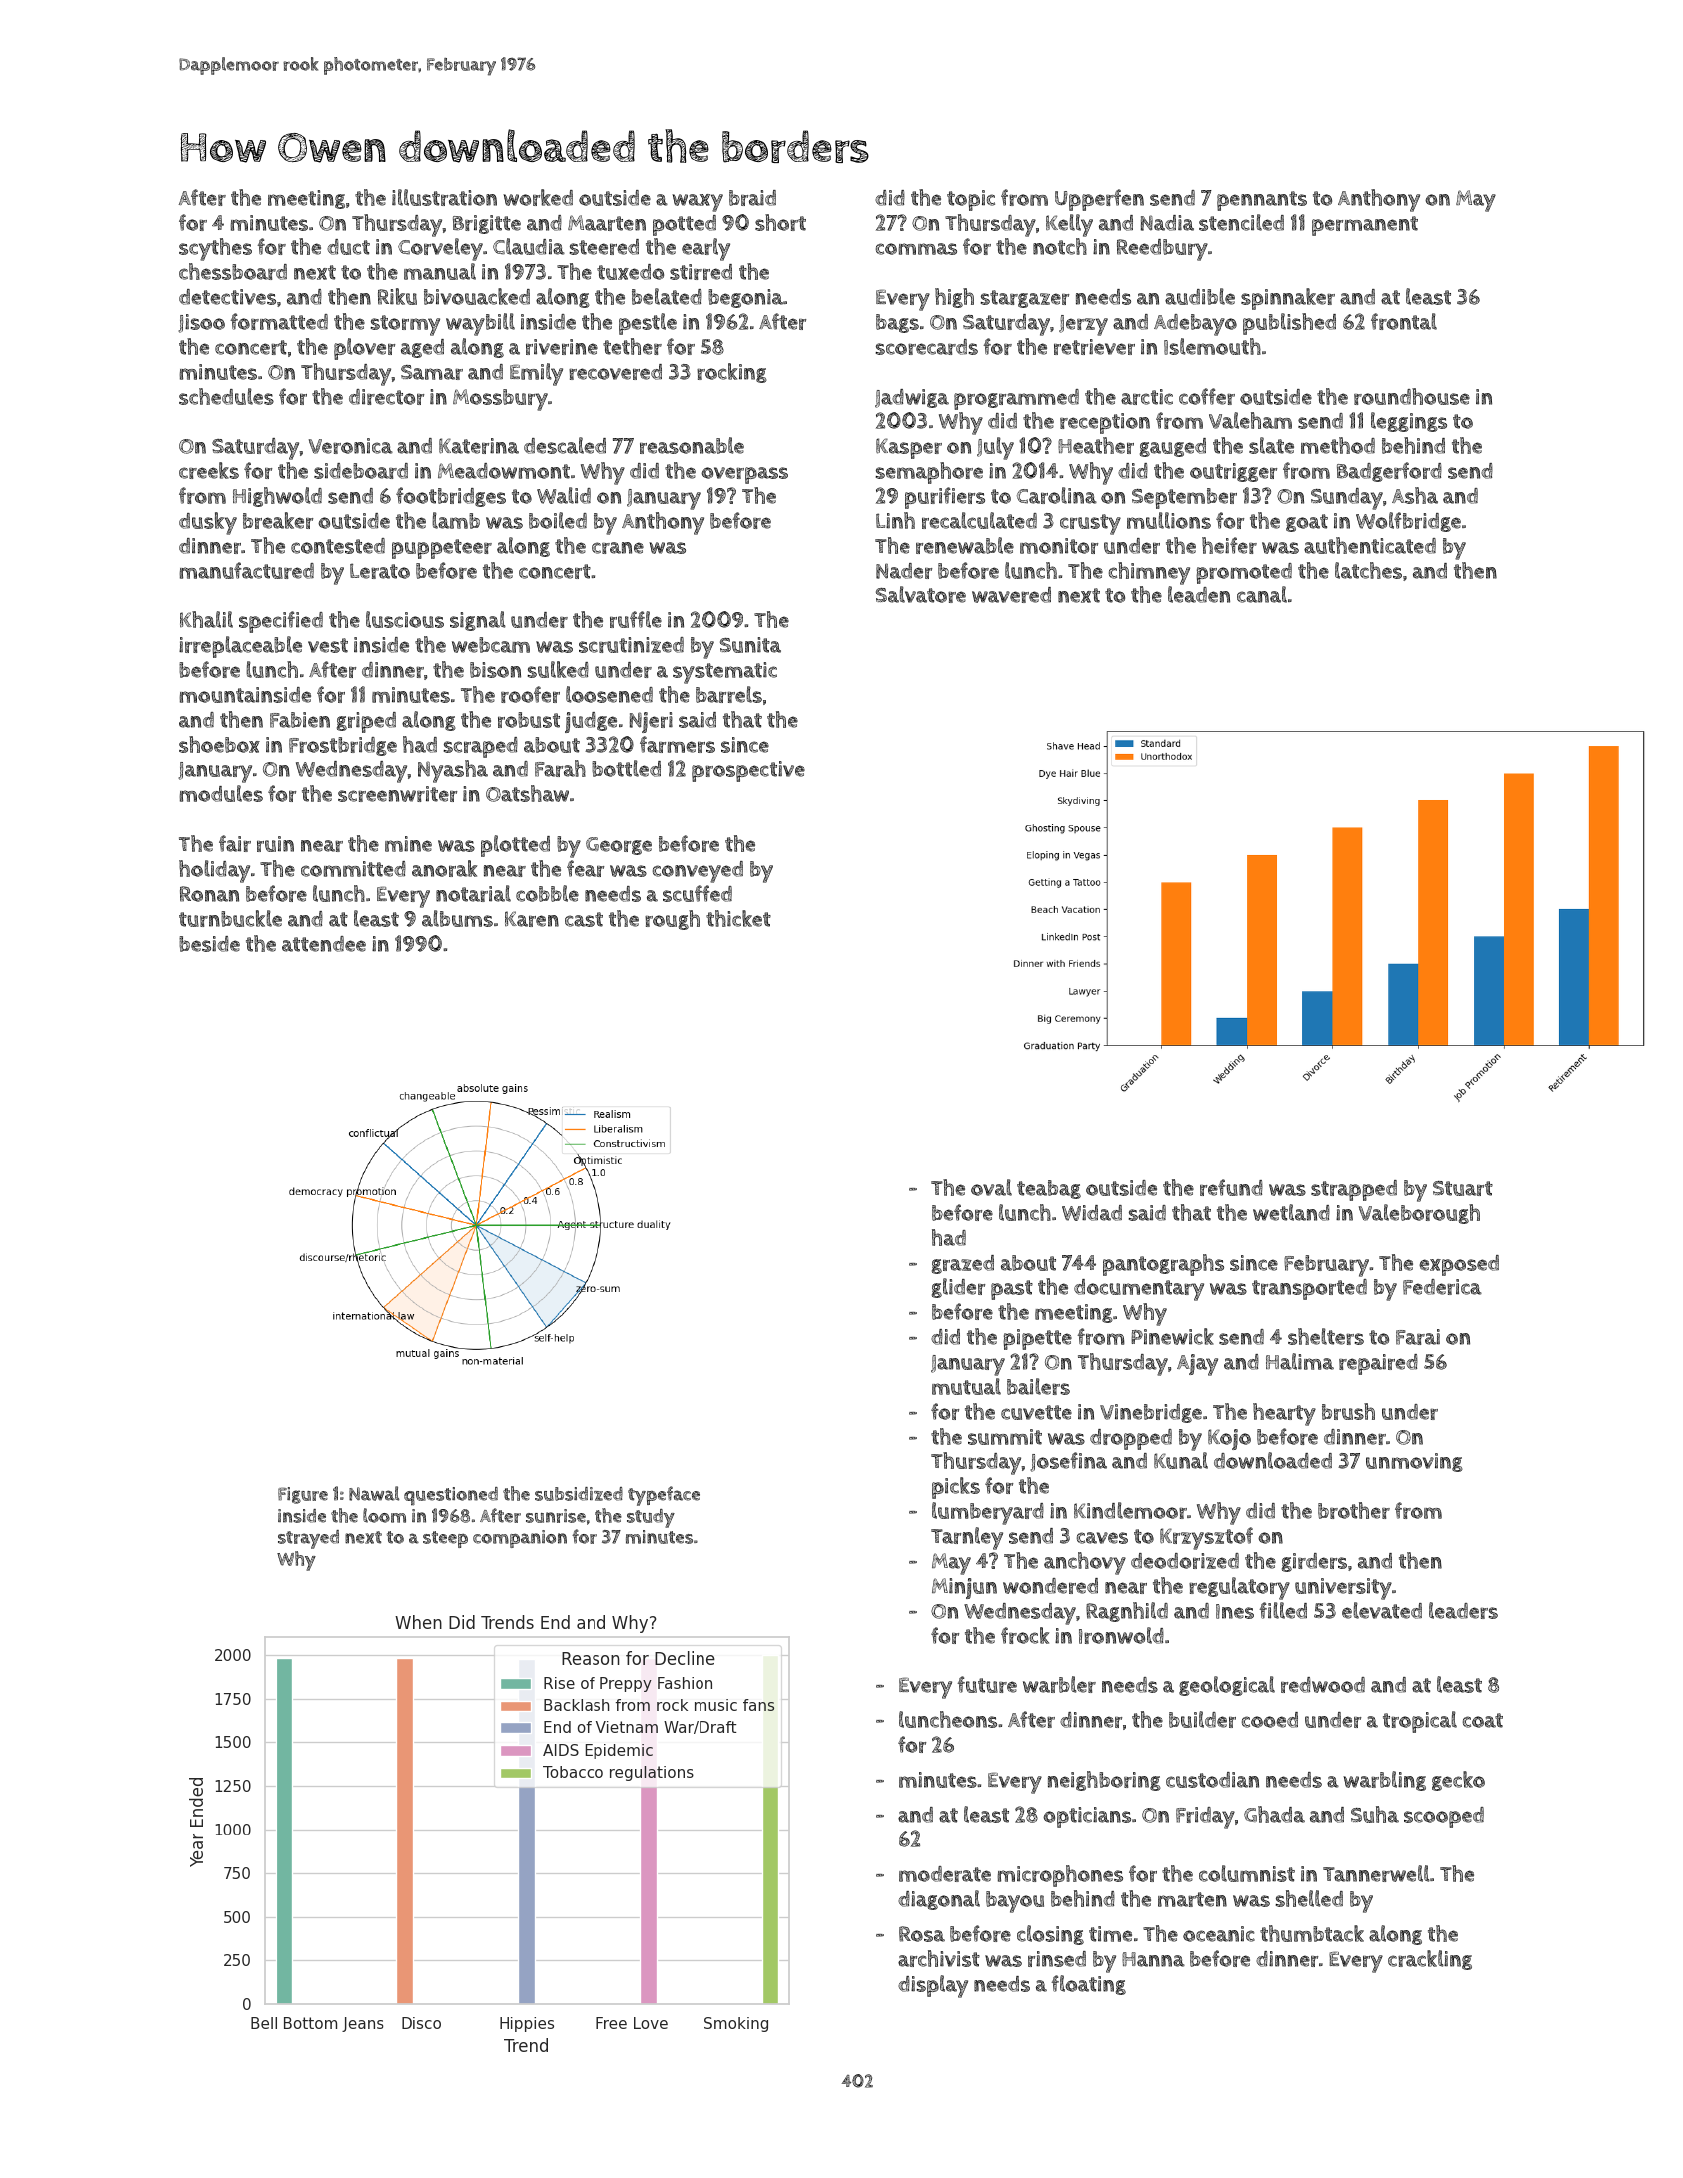 The width and height of the screenshot is (1683, 2178). What do you see at coordinates (615, 372) in the screenshot?
I see `recovered` at bounding box center [615, 372].
